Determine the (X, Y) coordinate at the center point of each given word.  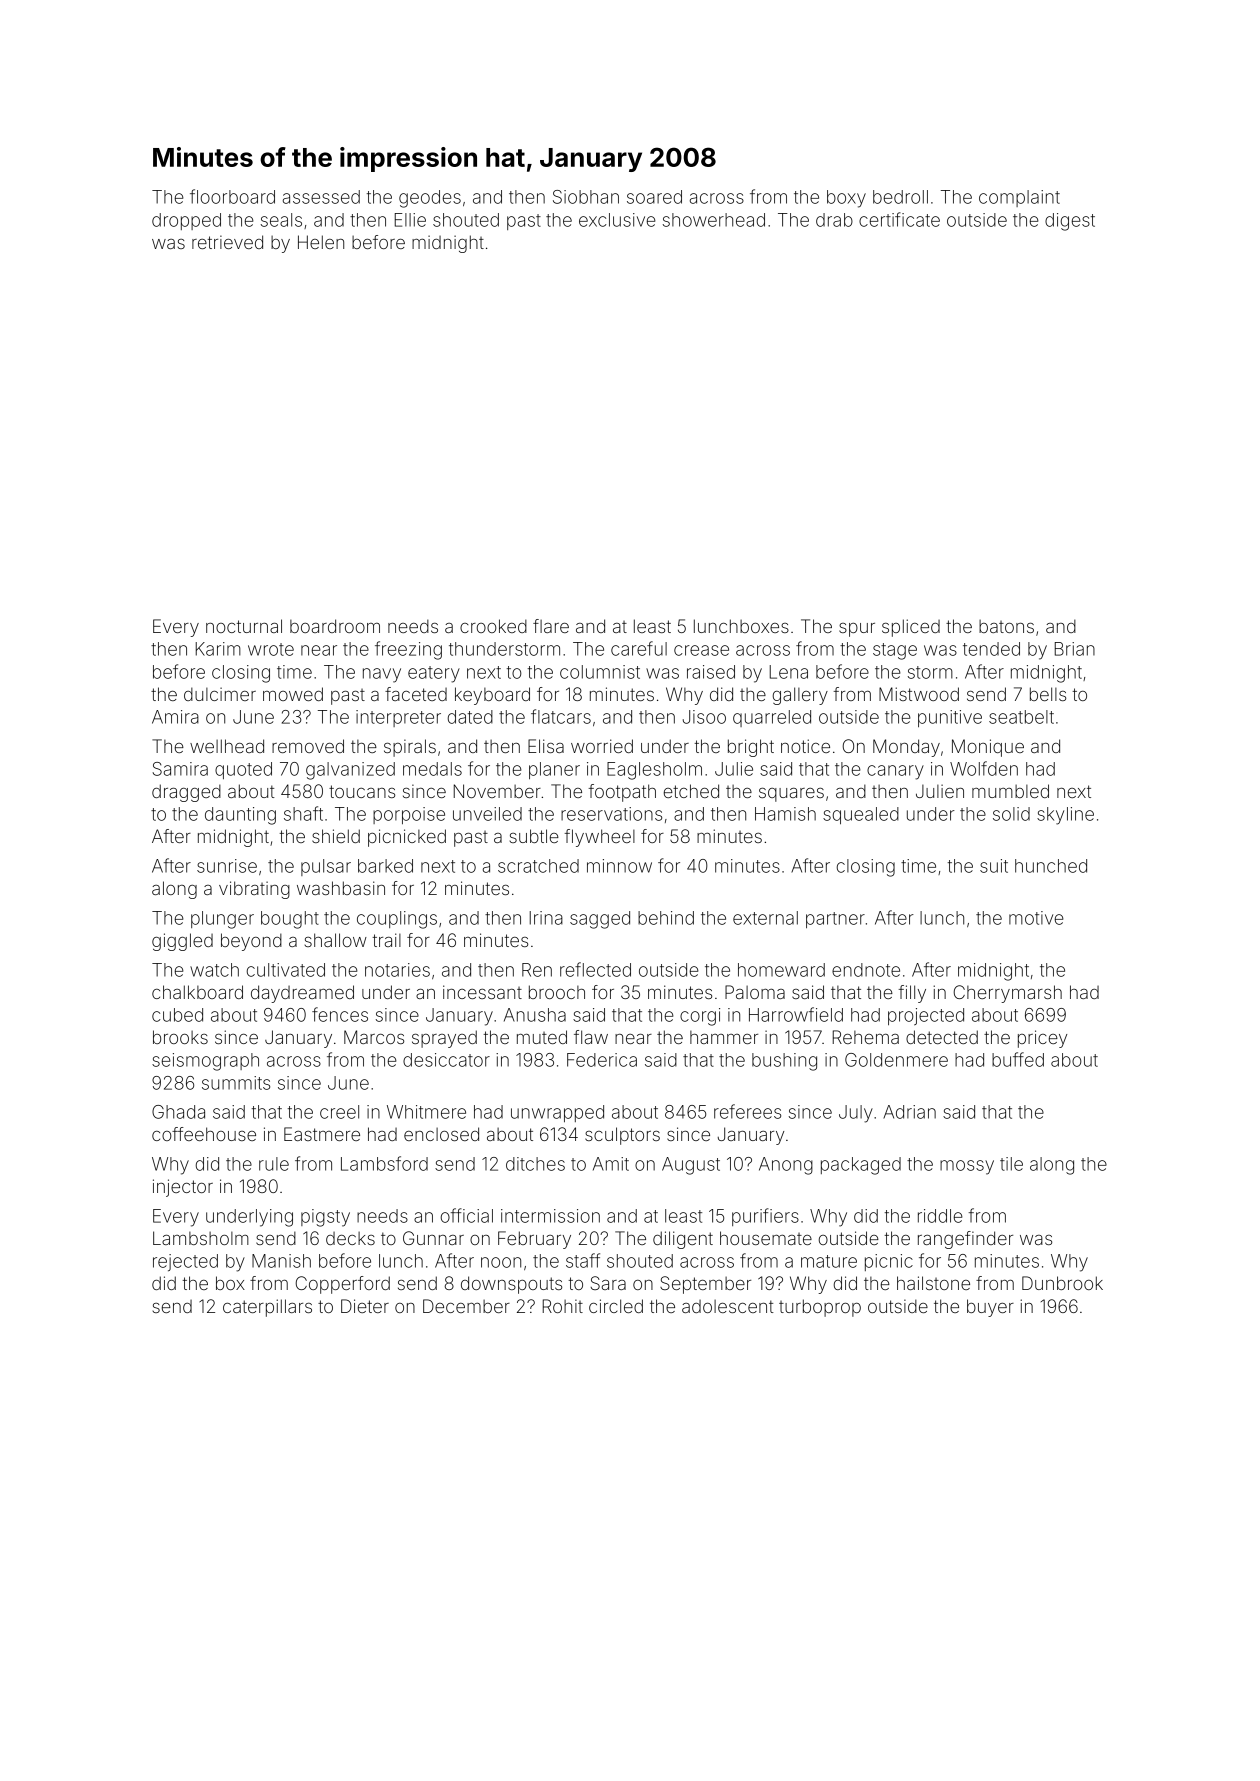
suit (994, 866)
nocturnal (244, 626)
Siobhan (586, 197)
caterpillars (267, 1308)
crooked (493, 626)
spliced (911, 628)
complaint (1019, 198)
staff (583, 1260)
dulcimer (220, 694)
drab (834, 220)
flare (551, 626)
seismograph (205, 1062)
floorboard (232, 196)
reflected (595, 969)
